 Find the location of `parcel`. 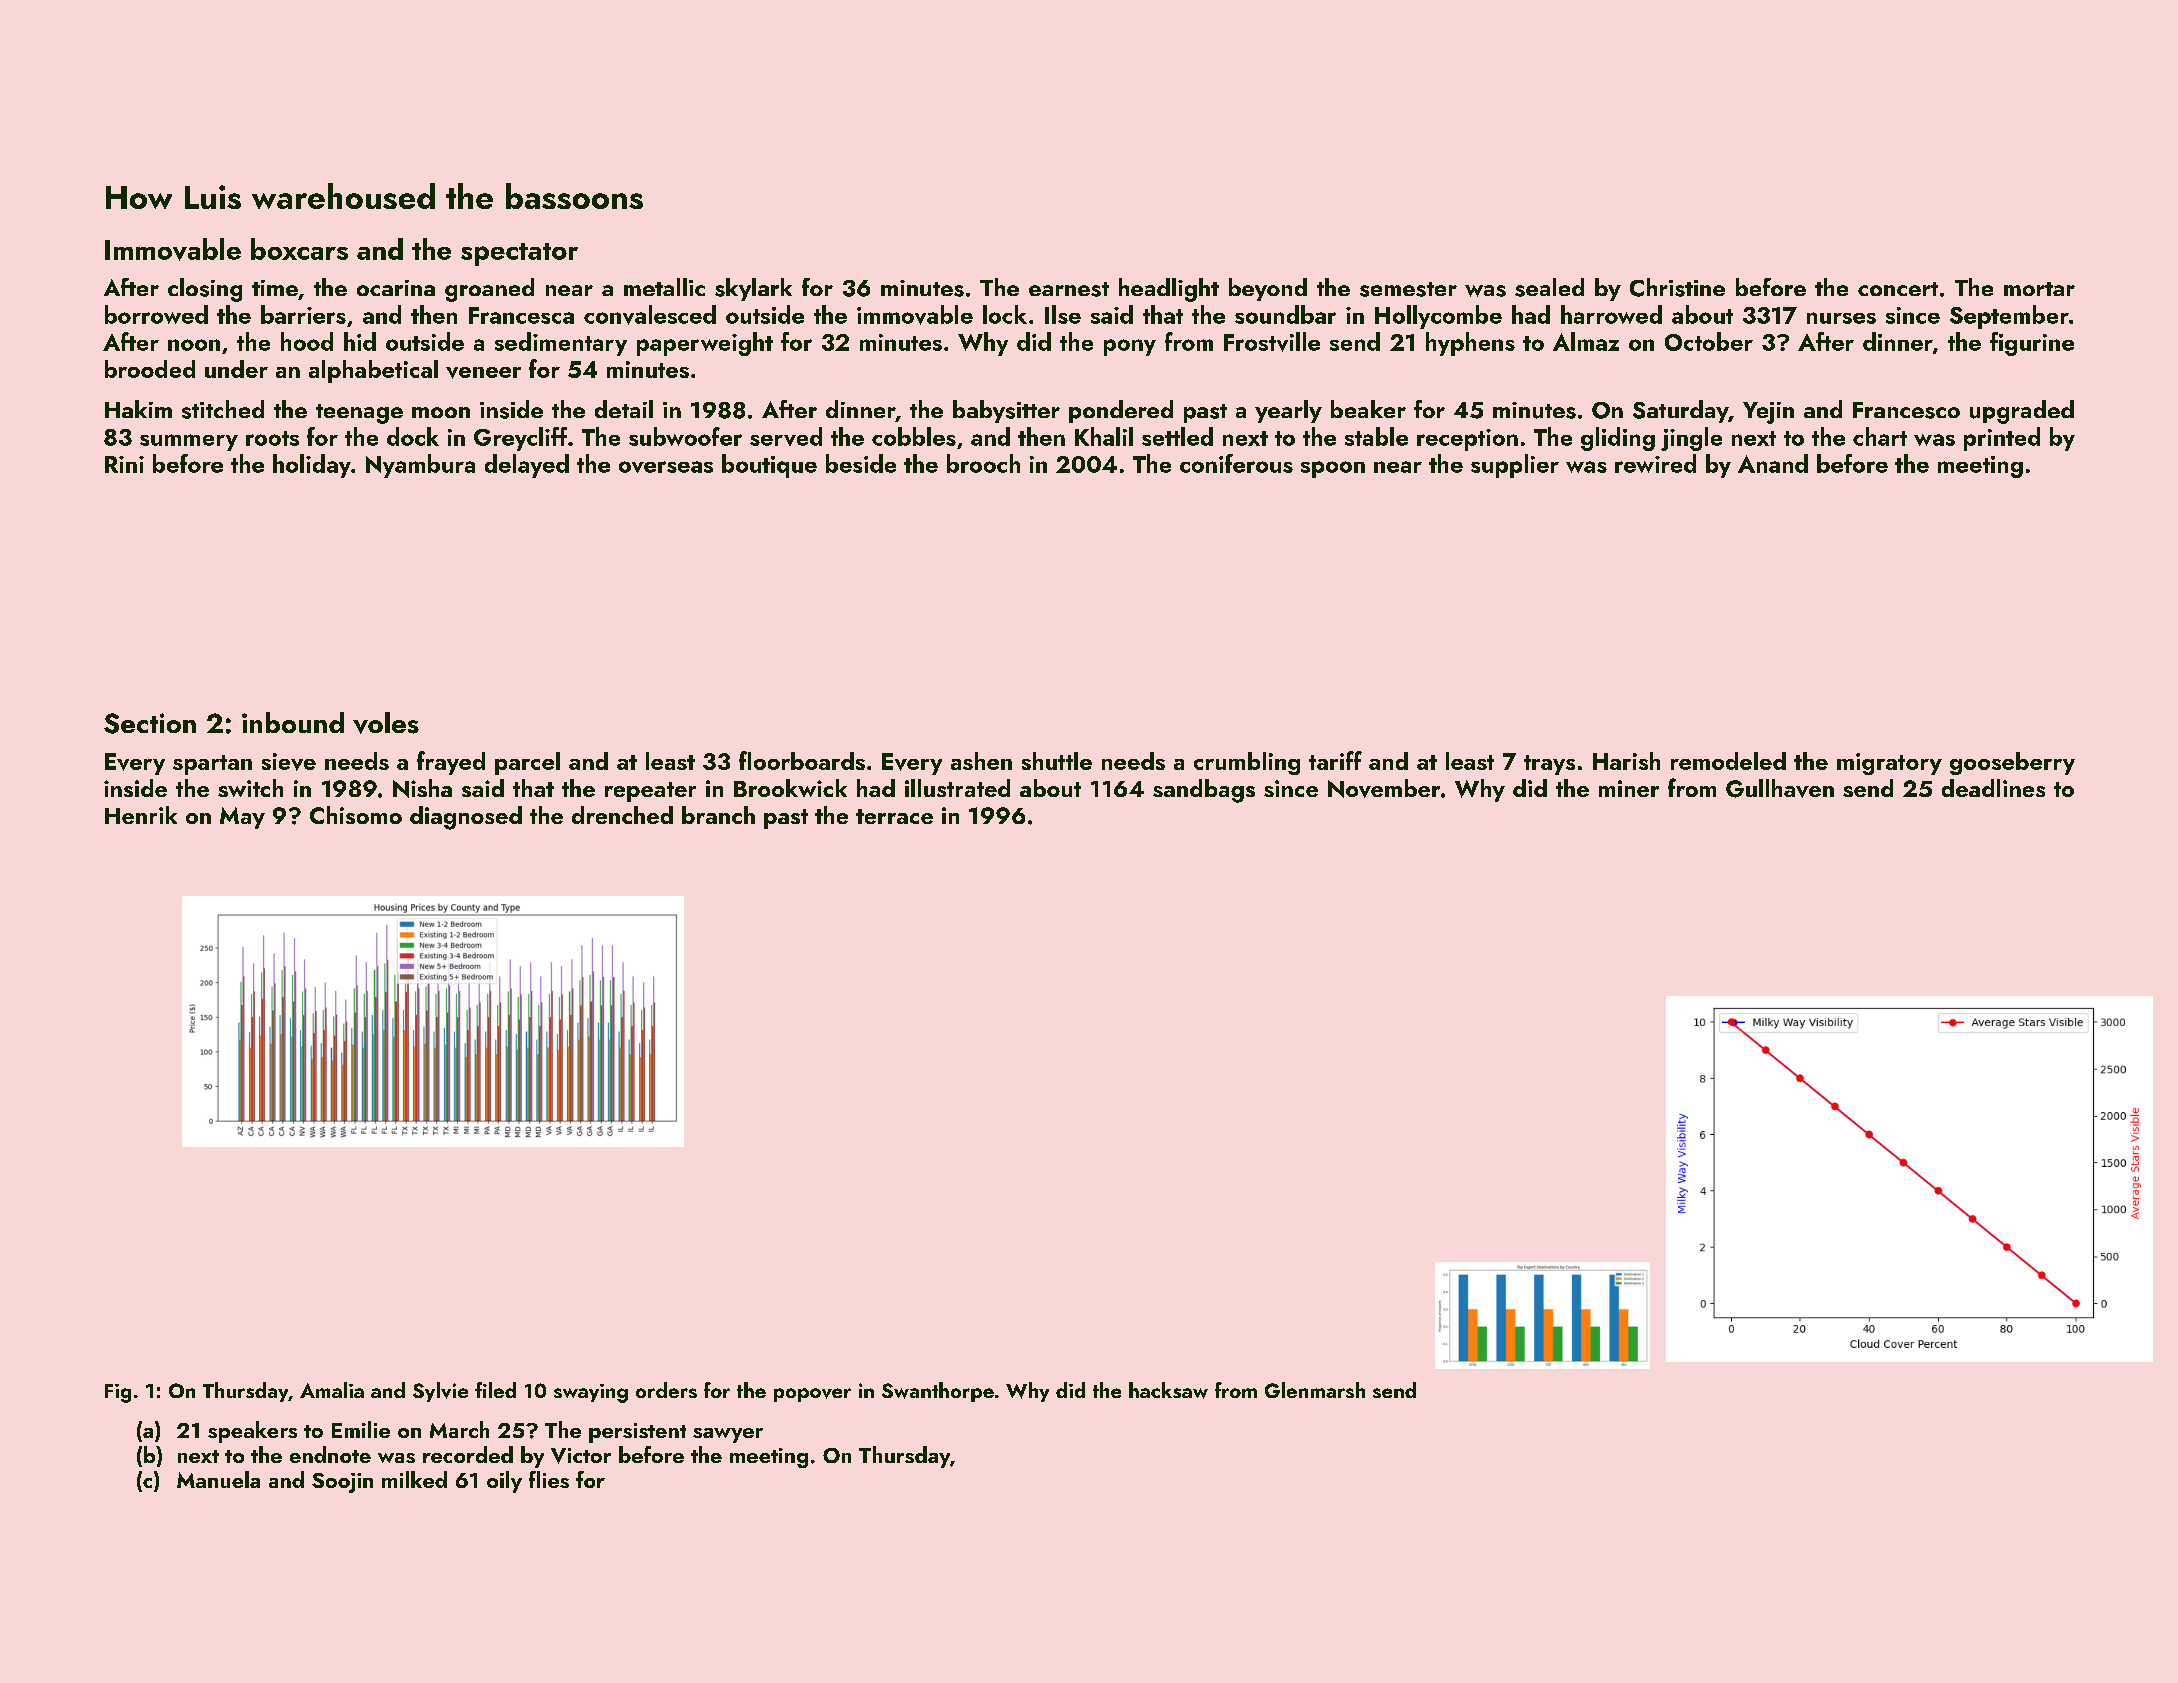

parcel is located at coordinates (527, 763).
